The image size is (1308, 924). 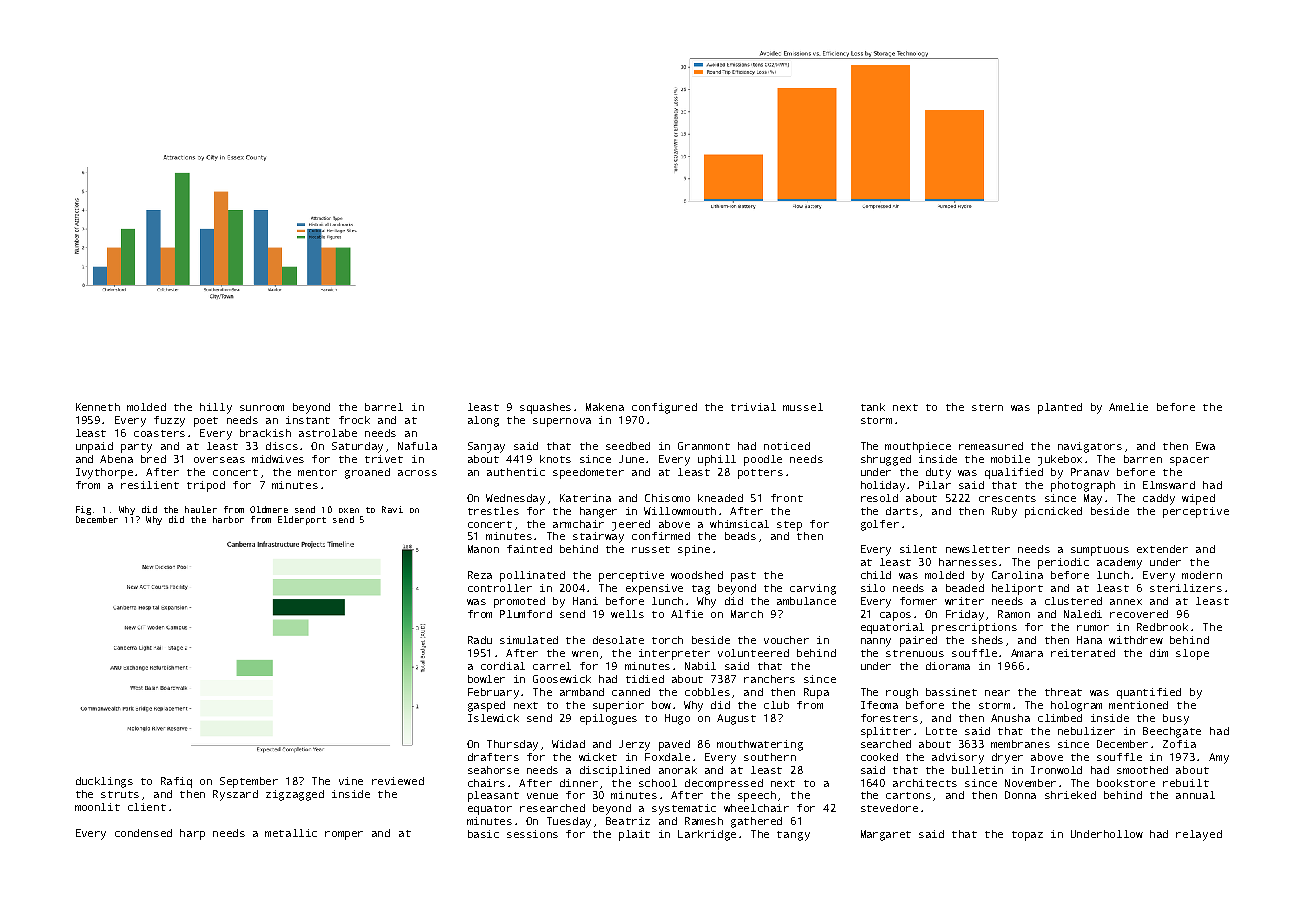 I want to click on struts, so click(x=120, y=794).
